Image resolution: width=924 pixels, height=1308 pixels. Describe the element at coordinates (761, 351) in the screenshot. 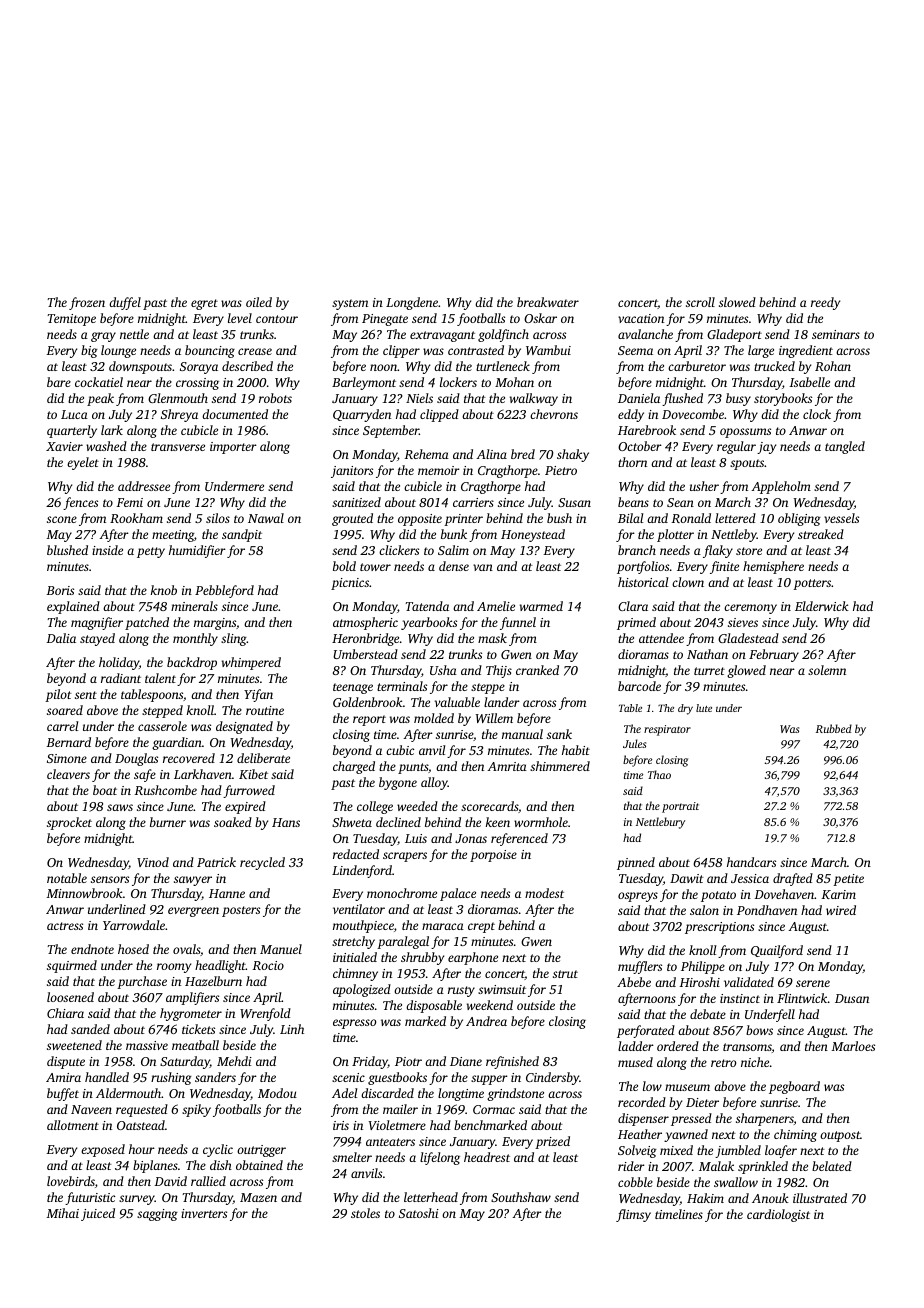

I see `large` at that location.
